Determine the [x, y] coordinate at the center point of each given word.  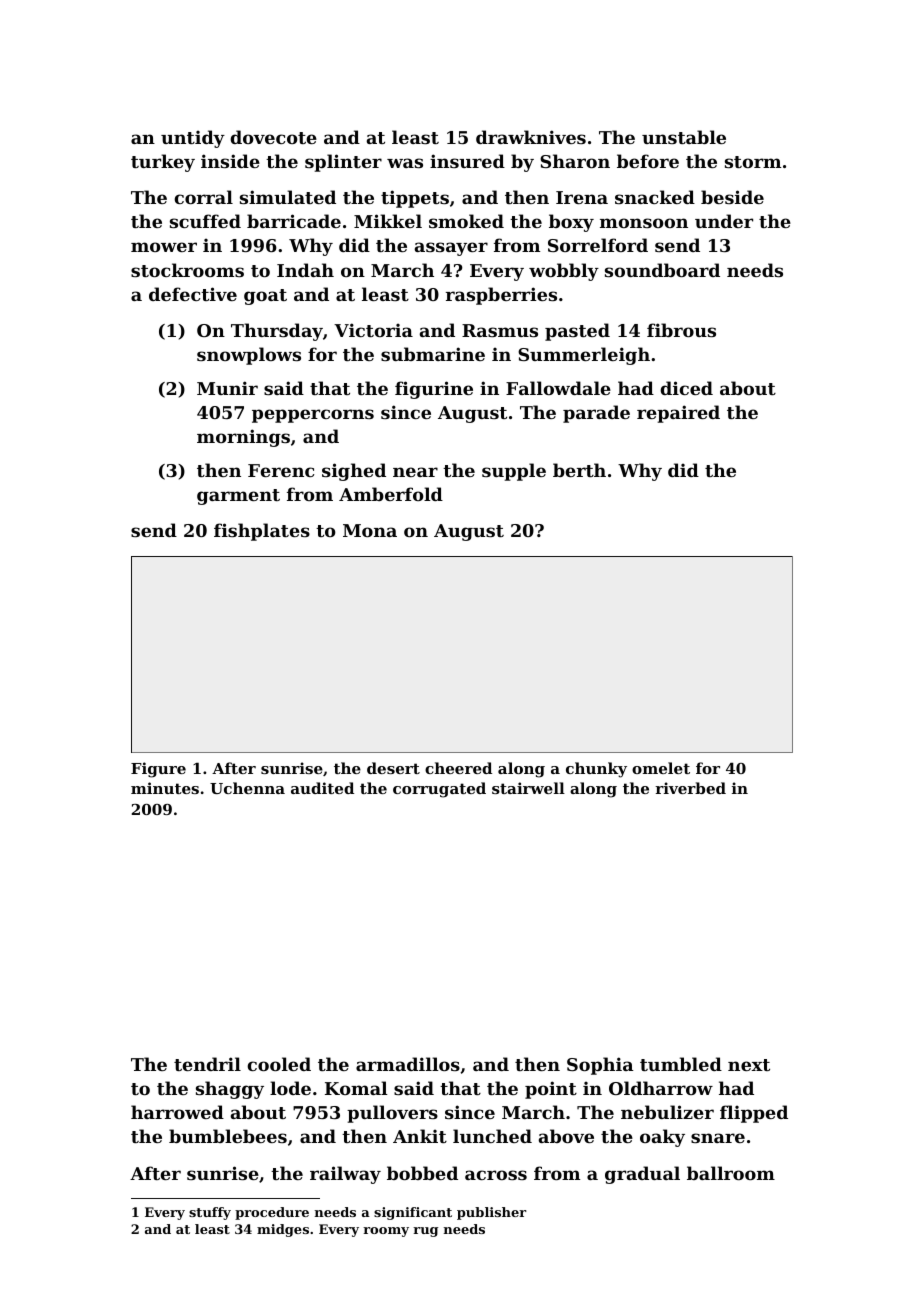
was [405, 163]
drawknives [531, 137]
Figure [158, 770]
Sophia [600, 1066]
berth [579, 470]
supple [514, 472]
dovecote [273, 137]
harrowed [177, 1112]
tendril [207, 1064]
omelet [661, 768]
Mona [370, 530]
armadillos [408, 1064]
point [551, 1090]
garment [238, 497]
